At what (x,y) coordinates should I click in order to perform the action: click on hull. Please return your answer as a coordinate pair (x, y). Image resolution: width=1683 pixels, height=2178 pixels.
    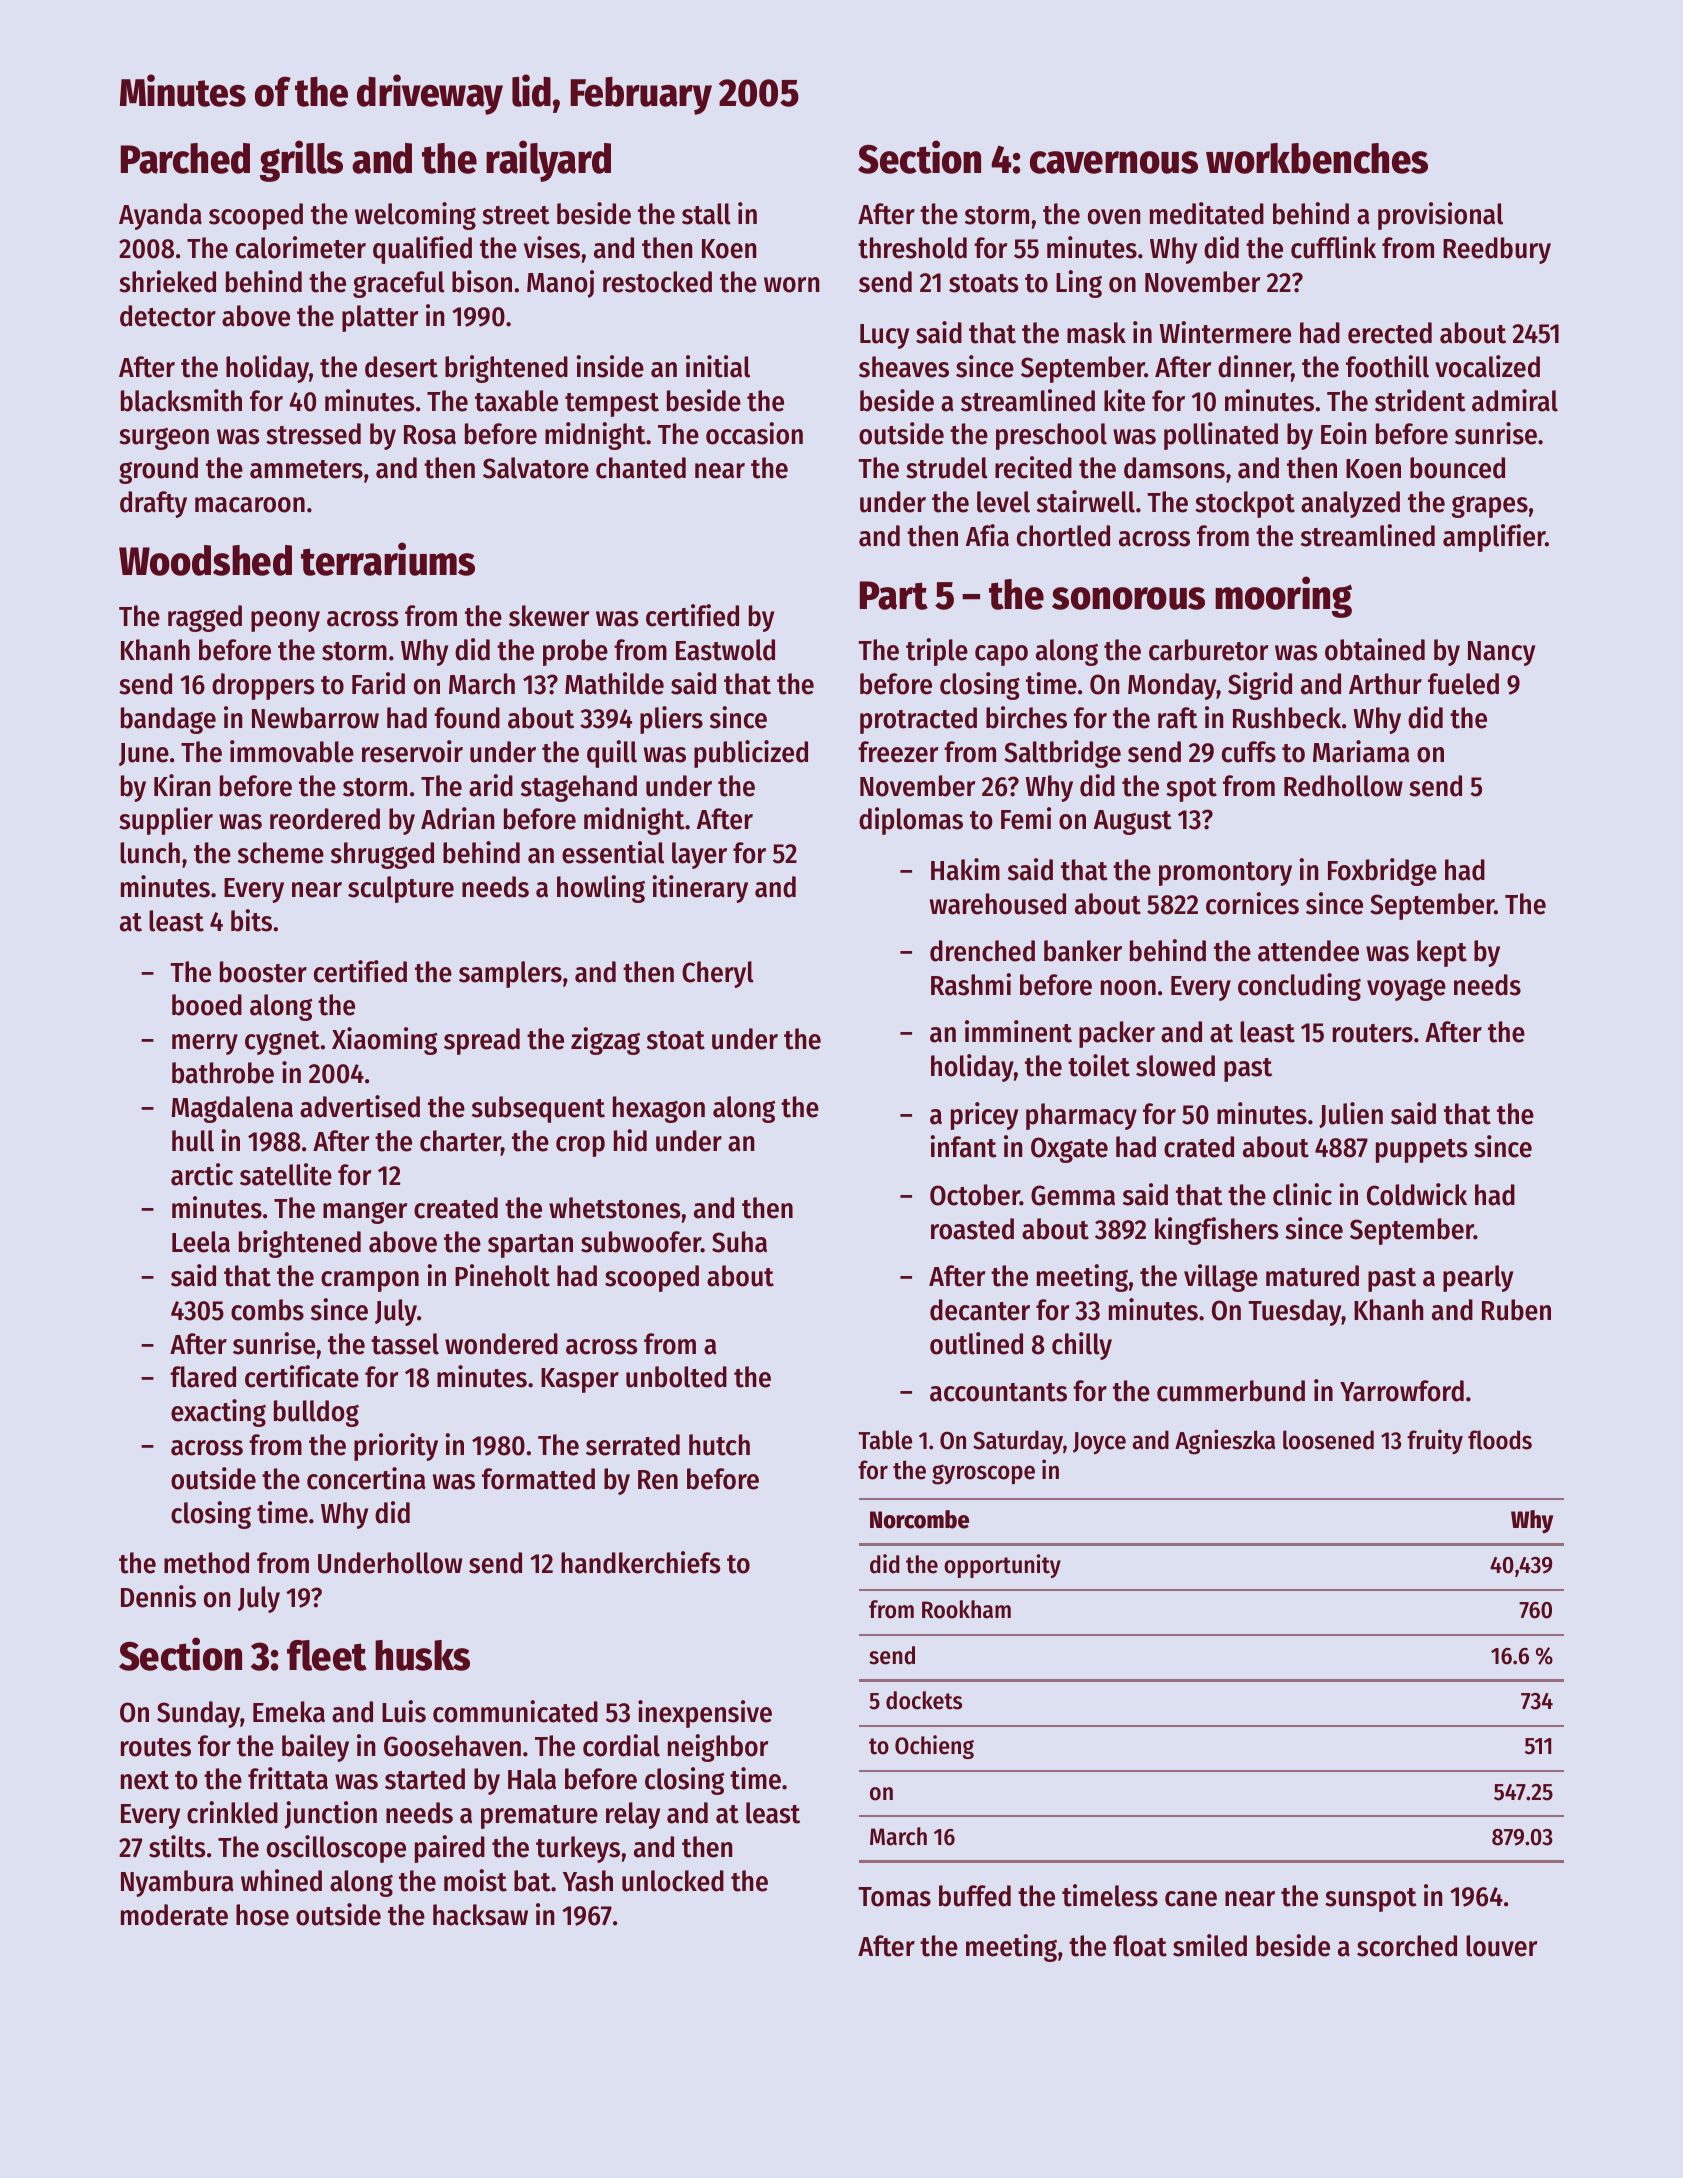
    Looking at the image, I should click on (193, 1141).
